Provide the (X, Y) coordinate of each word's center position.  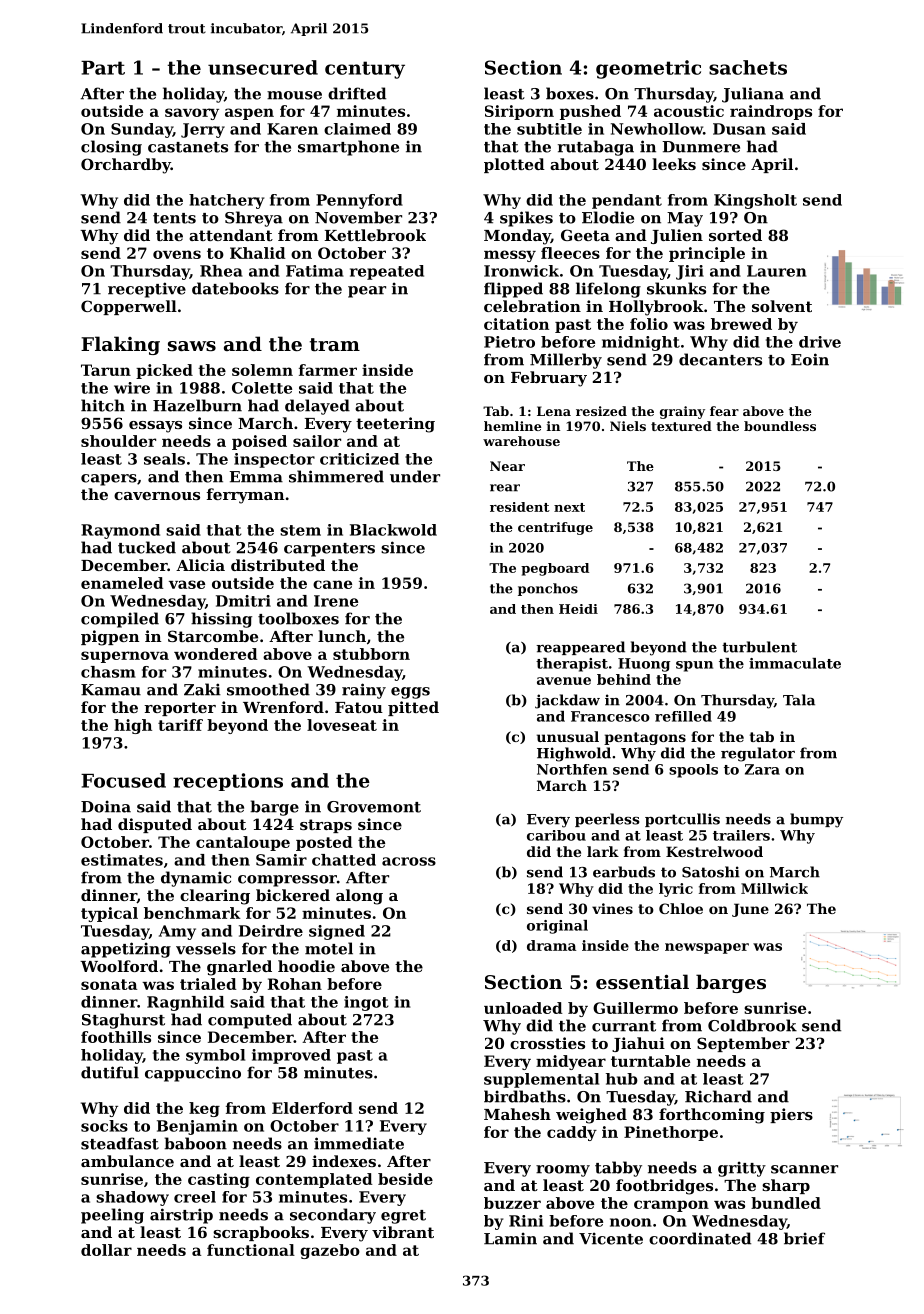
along (359, 897)
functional (251, 1250)
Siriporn (519, 112)
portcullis (682, 820)
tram (335, 345)
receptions (228, 782)
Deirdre (271, 931)
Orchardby (126, 166)
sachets (748, 67)
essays (155, 427)
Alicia (200, 565)
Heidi (578, 609)
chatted (344, 860)
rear (505, 488)
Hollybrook (656, 308)
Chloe (681, 908)
